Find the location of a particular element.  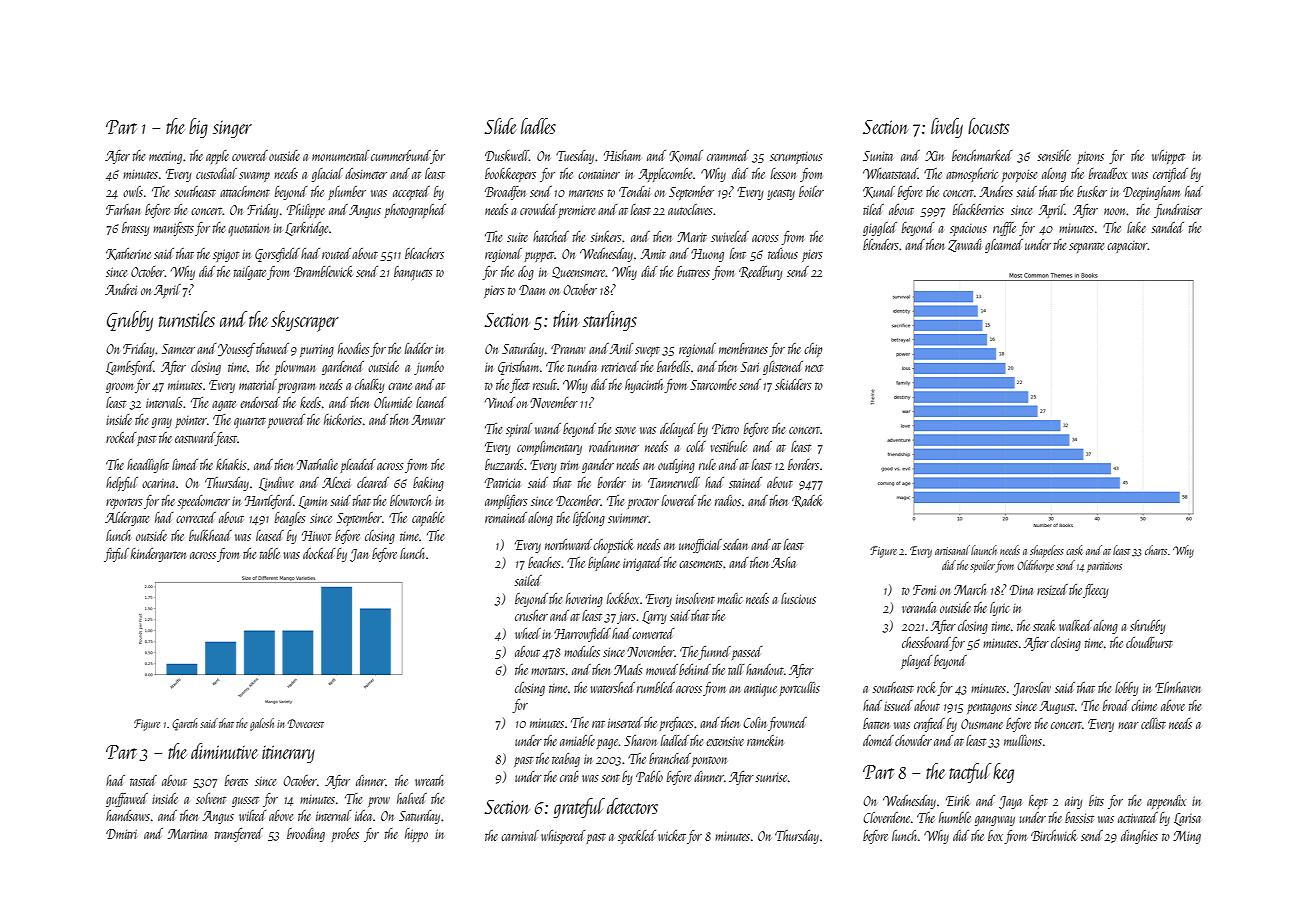

Martina is located at coordinates (187, 834).
